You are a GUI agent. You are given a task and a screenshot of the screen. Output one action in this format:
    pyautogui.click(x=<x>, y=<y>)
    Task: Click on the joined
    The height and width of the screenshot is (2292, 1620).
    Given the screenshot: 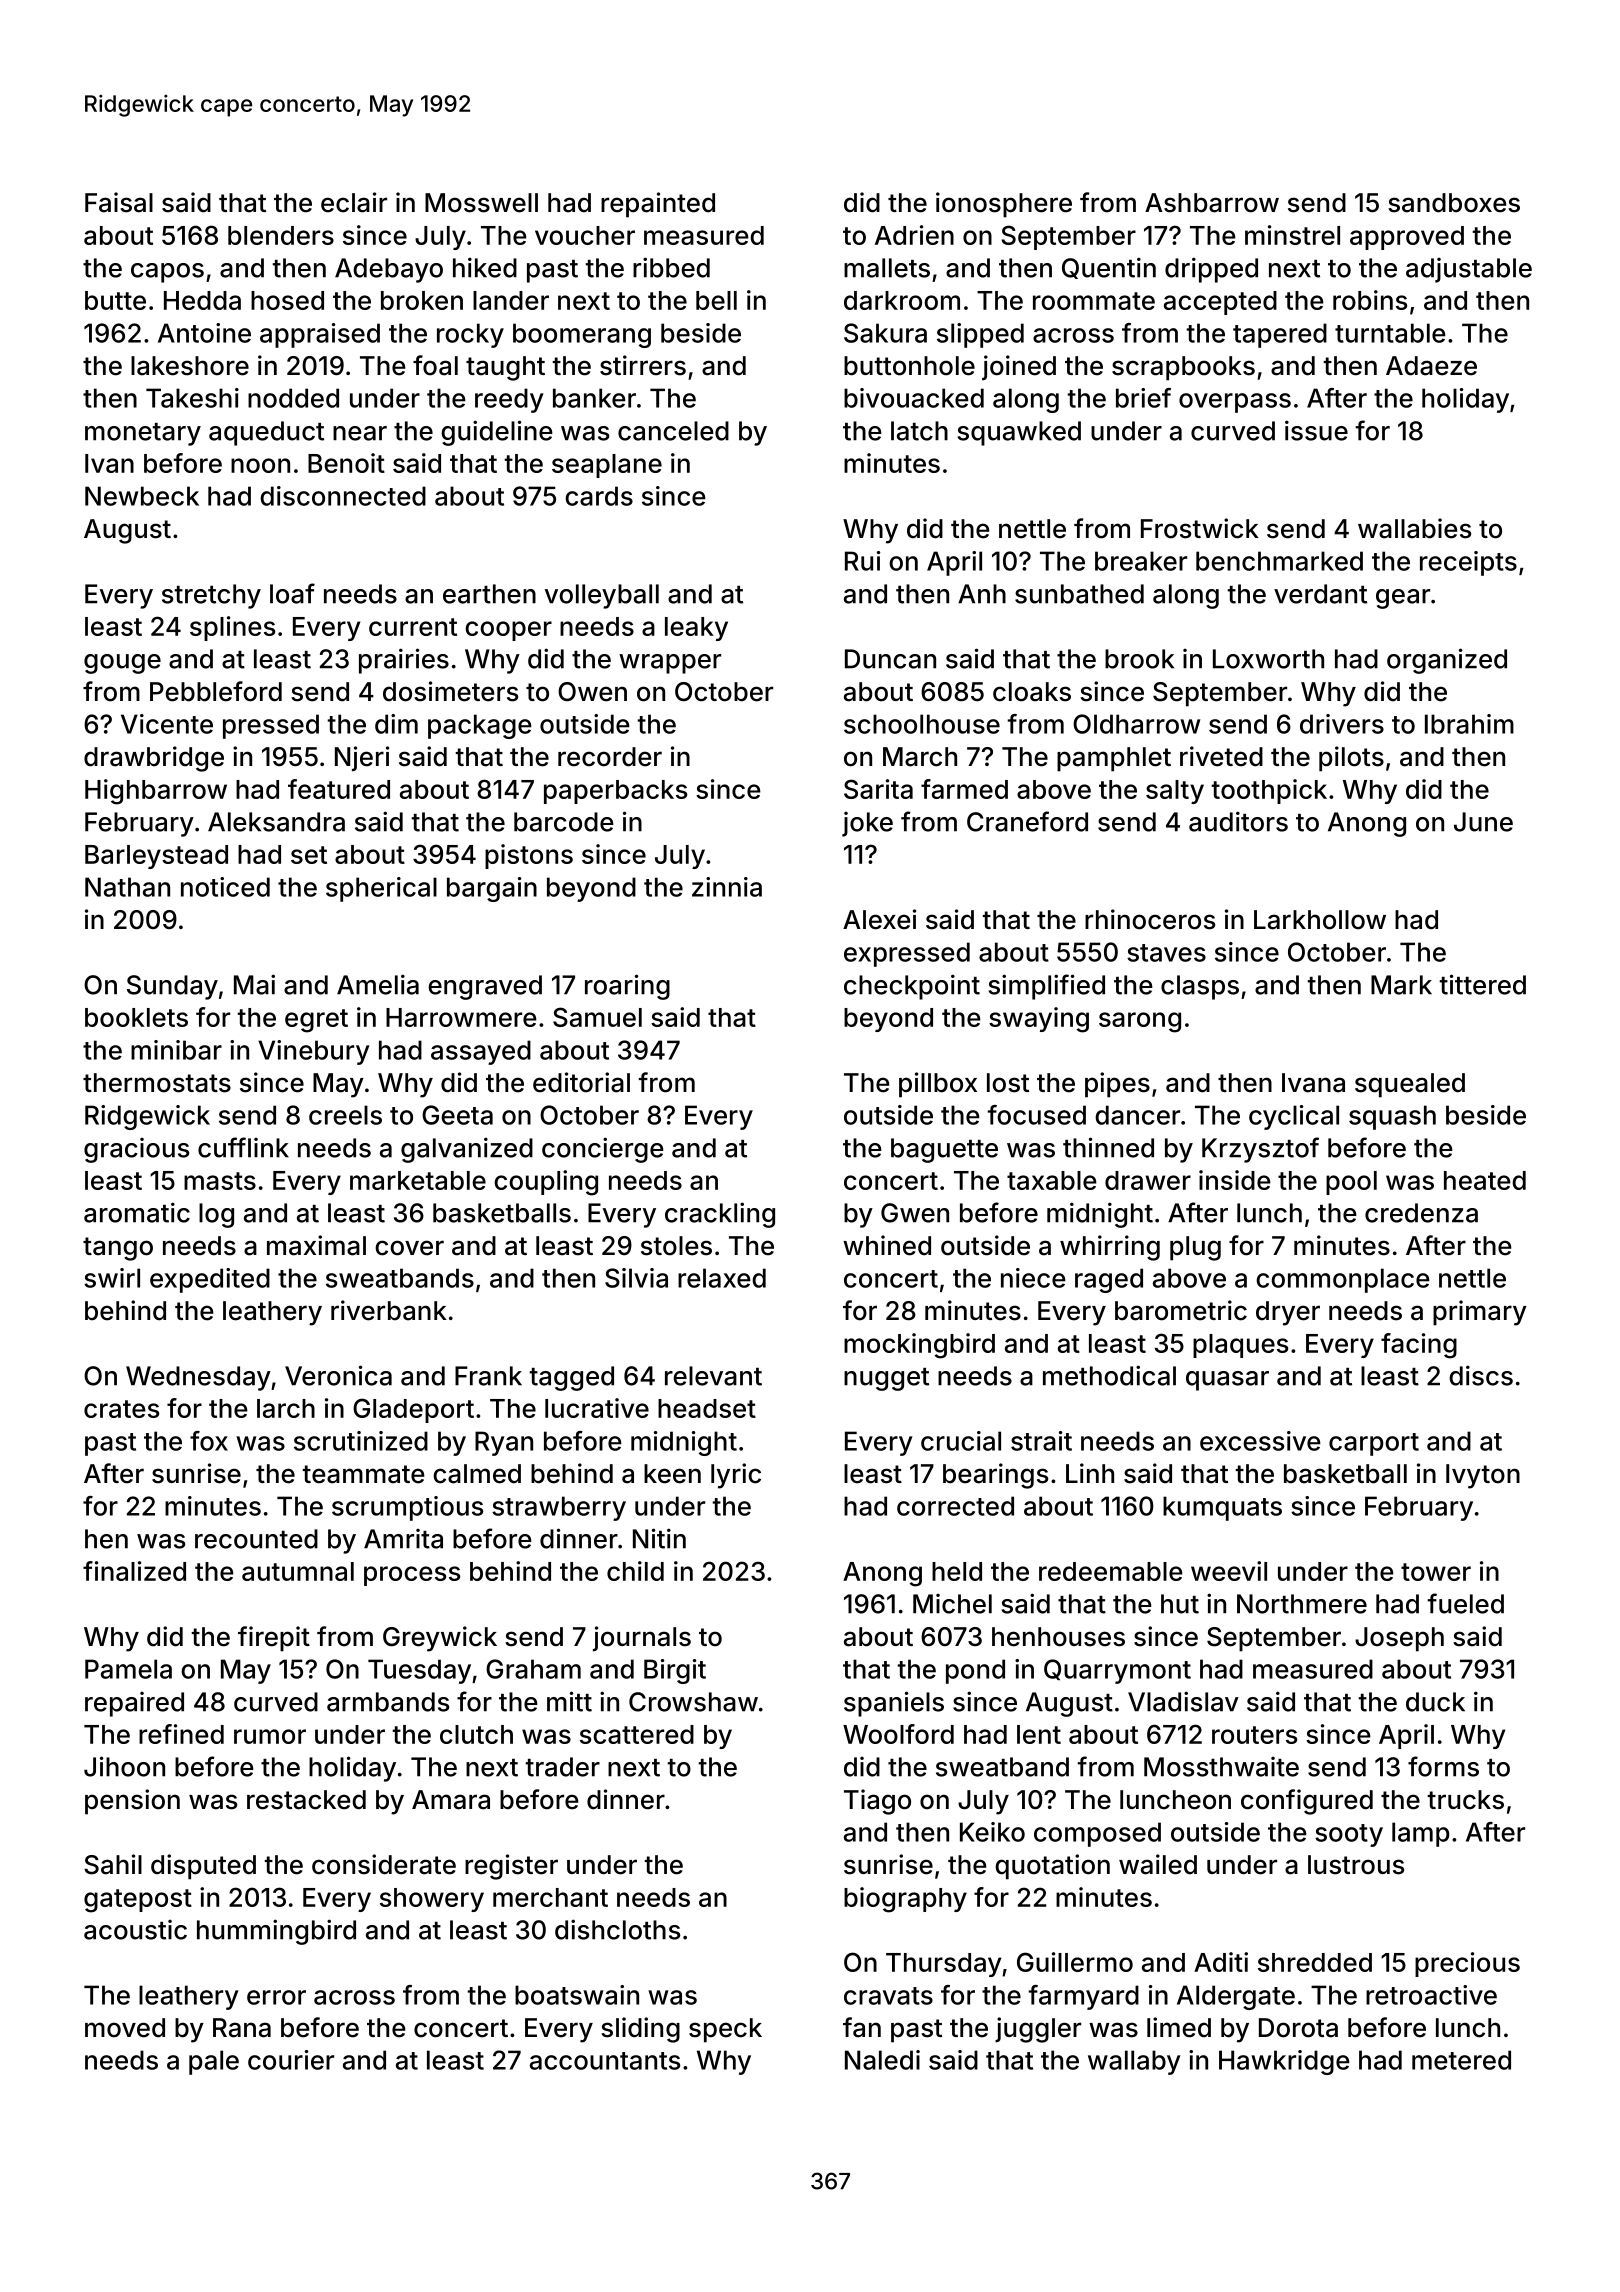 What is the action you would take?
    pyautogui.click(x=1019, y=368)
